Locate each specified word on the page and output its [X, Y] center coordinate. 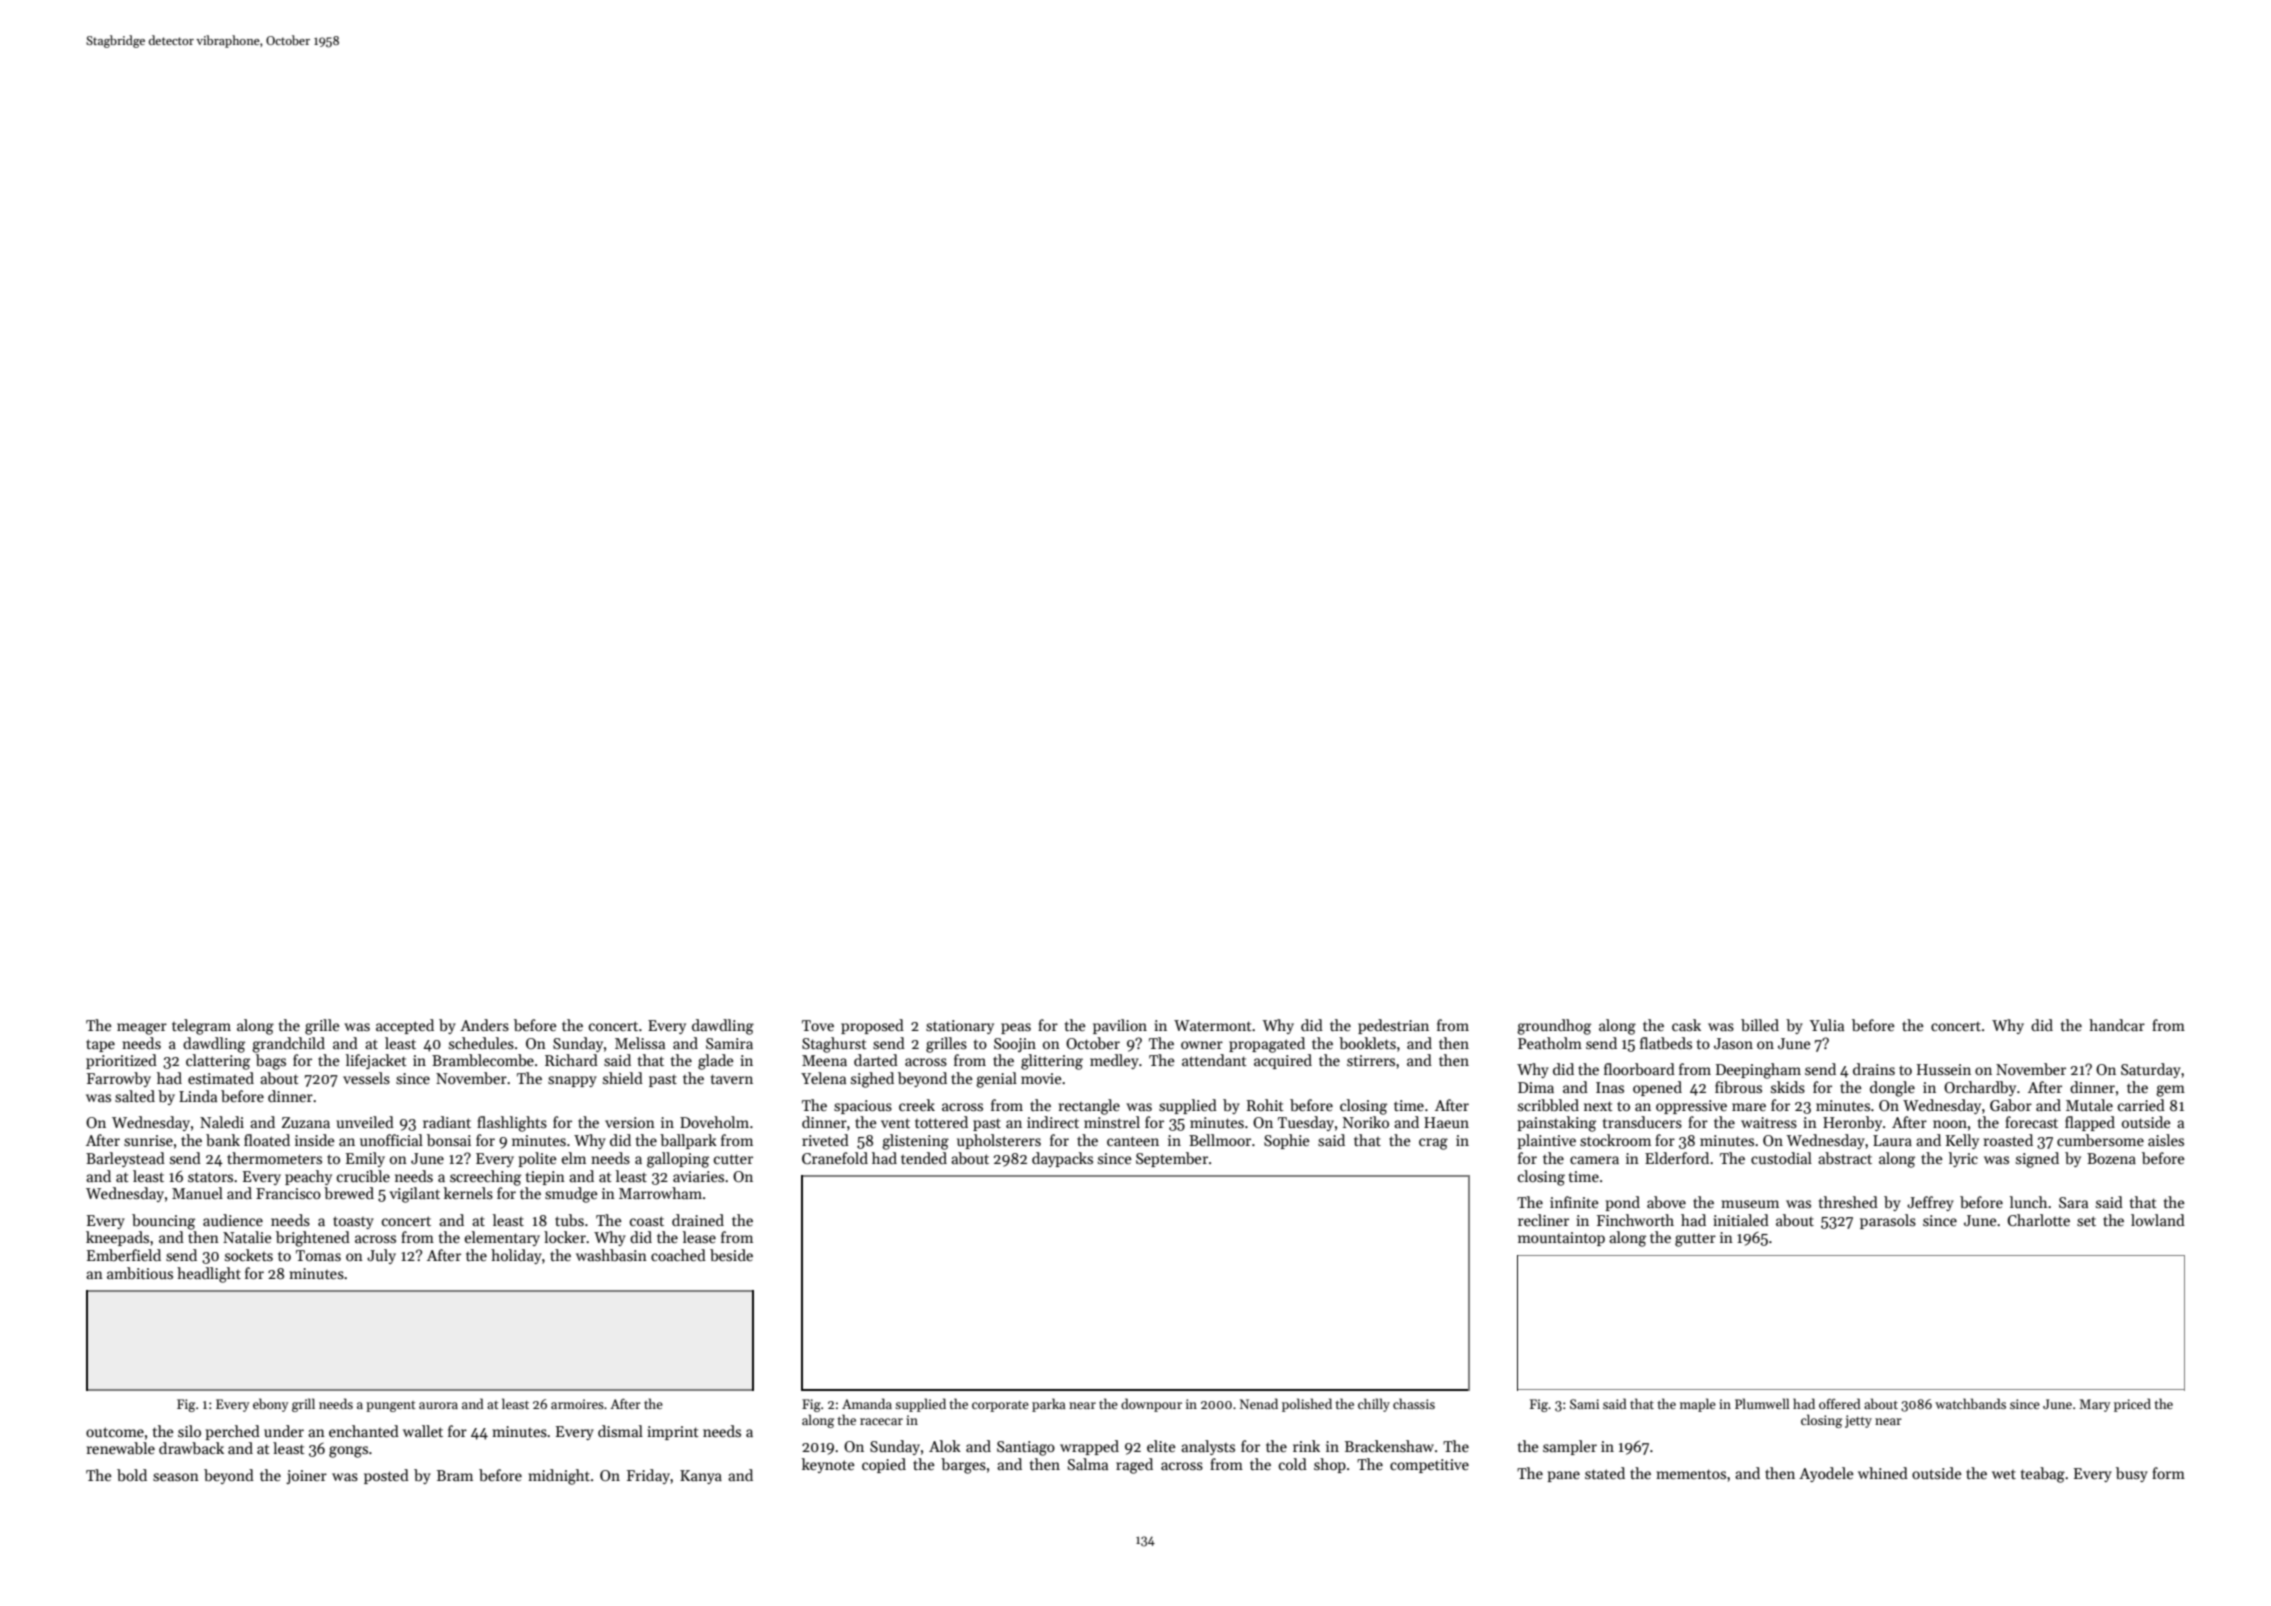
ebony [270, 1405]
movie [1041, 1078]
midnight [559, 1477]
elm [574, 1158]
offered [1840, 1403]
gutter [1695, 1240]
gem [2170, 1091]
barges [963, 1466]
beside [731, 1255]
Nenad [1259, 1403]
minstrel [1112, 1122]
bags [271, 1062]
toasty [353, 1222]
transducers [1642, 1122]
